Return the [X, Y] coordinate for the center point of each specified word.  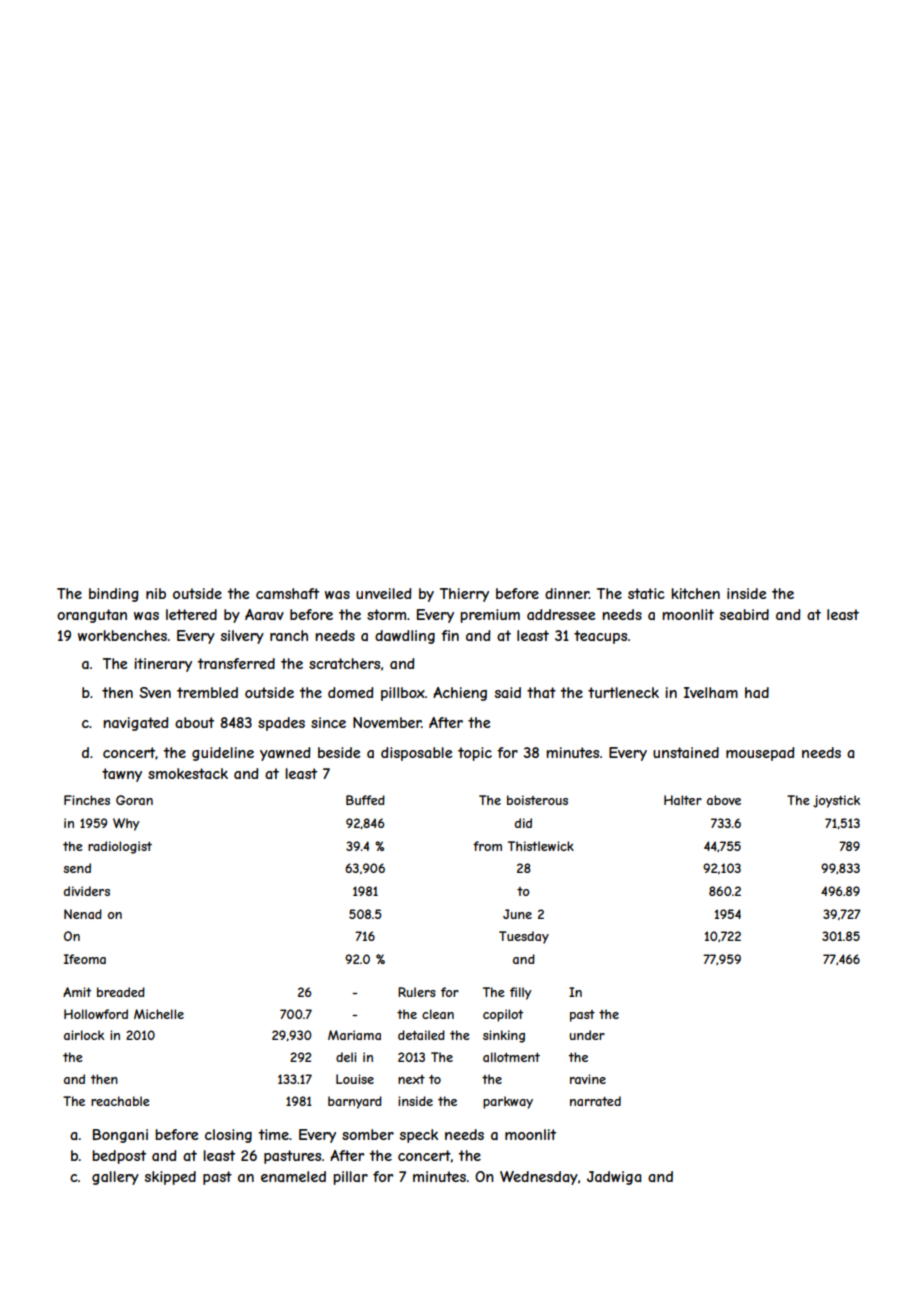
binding [113, 595]
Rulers [417, 992]
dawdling [405, 637]
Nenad [83, 914]
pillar [350, 1178]
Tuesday [524, 937]
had [757, 692]
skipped [170, 1178]
